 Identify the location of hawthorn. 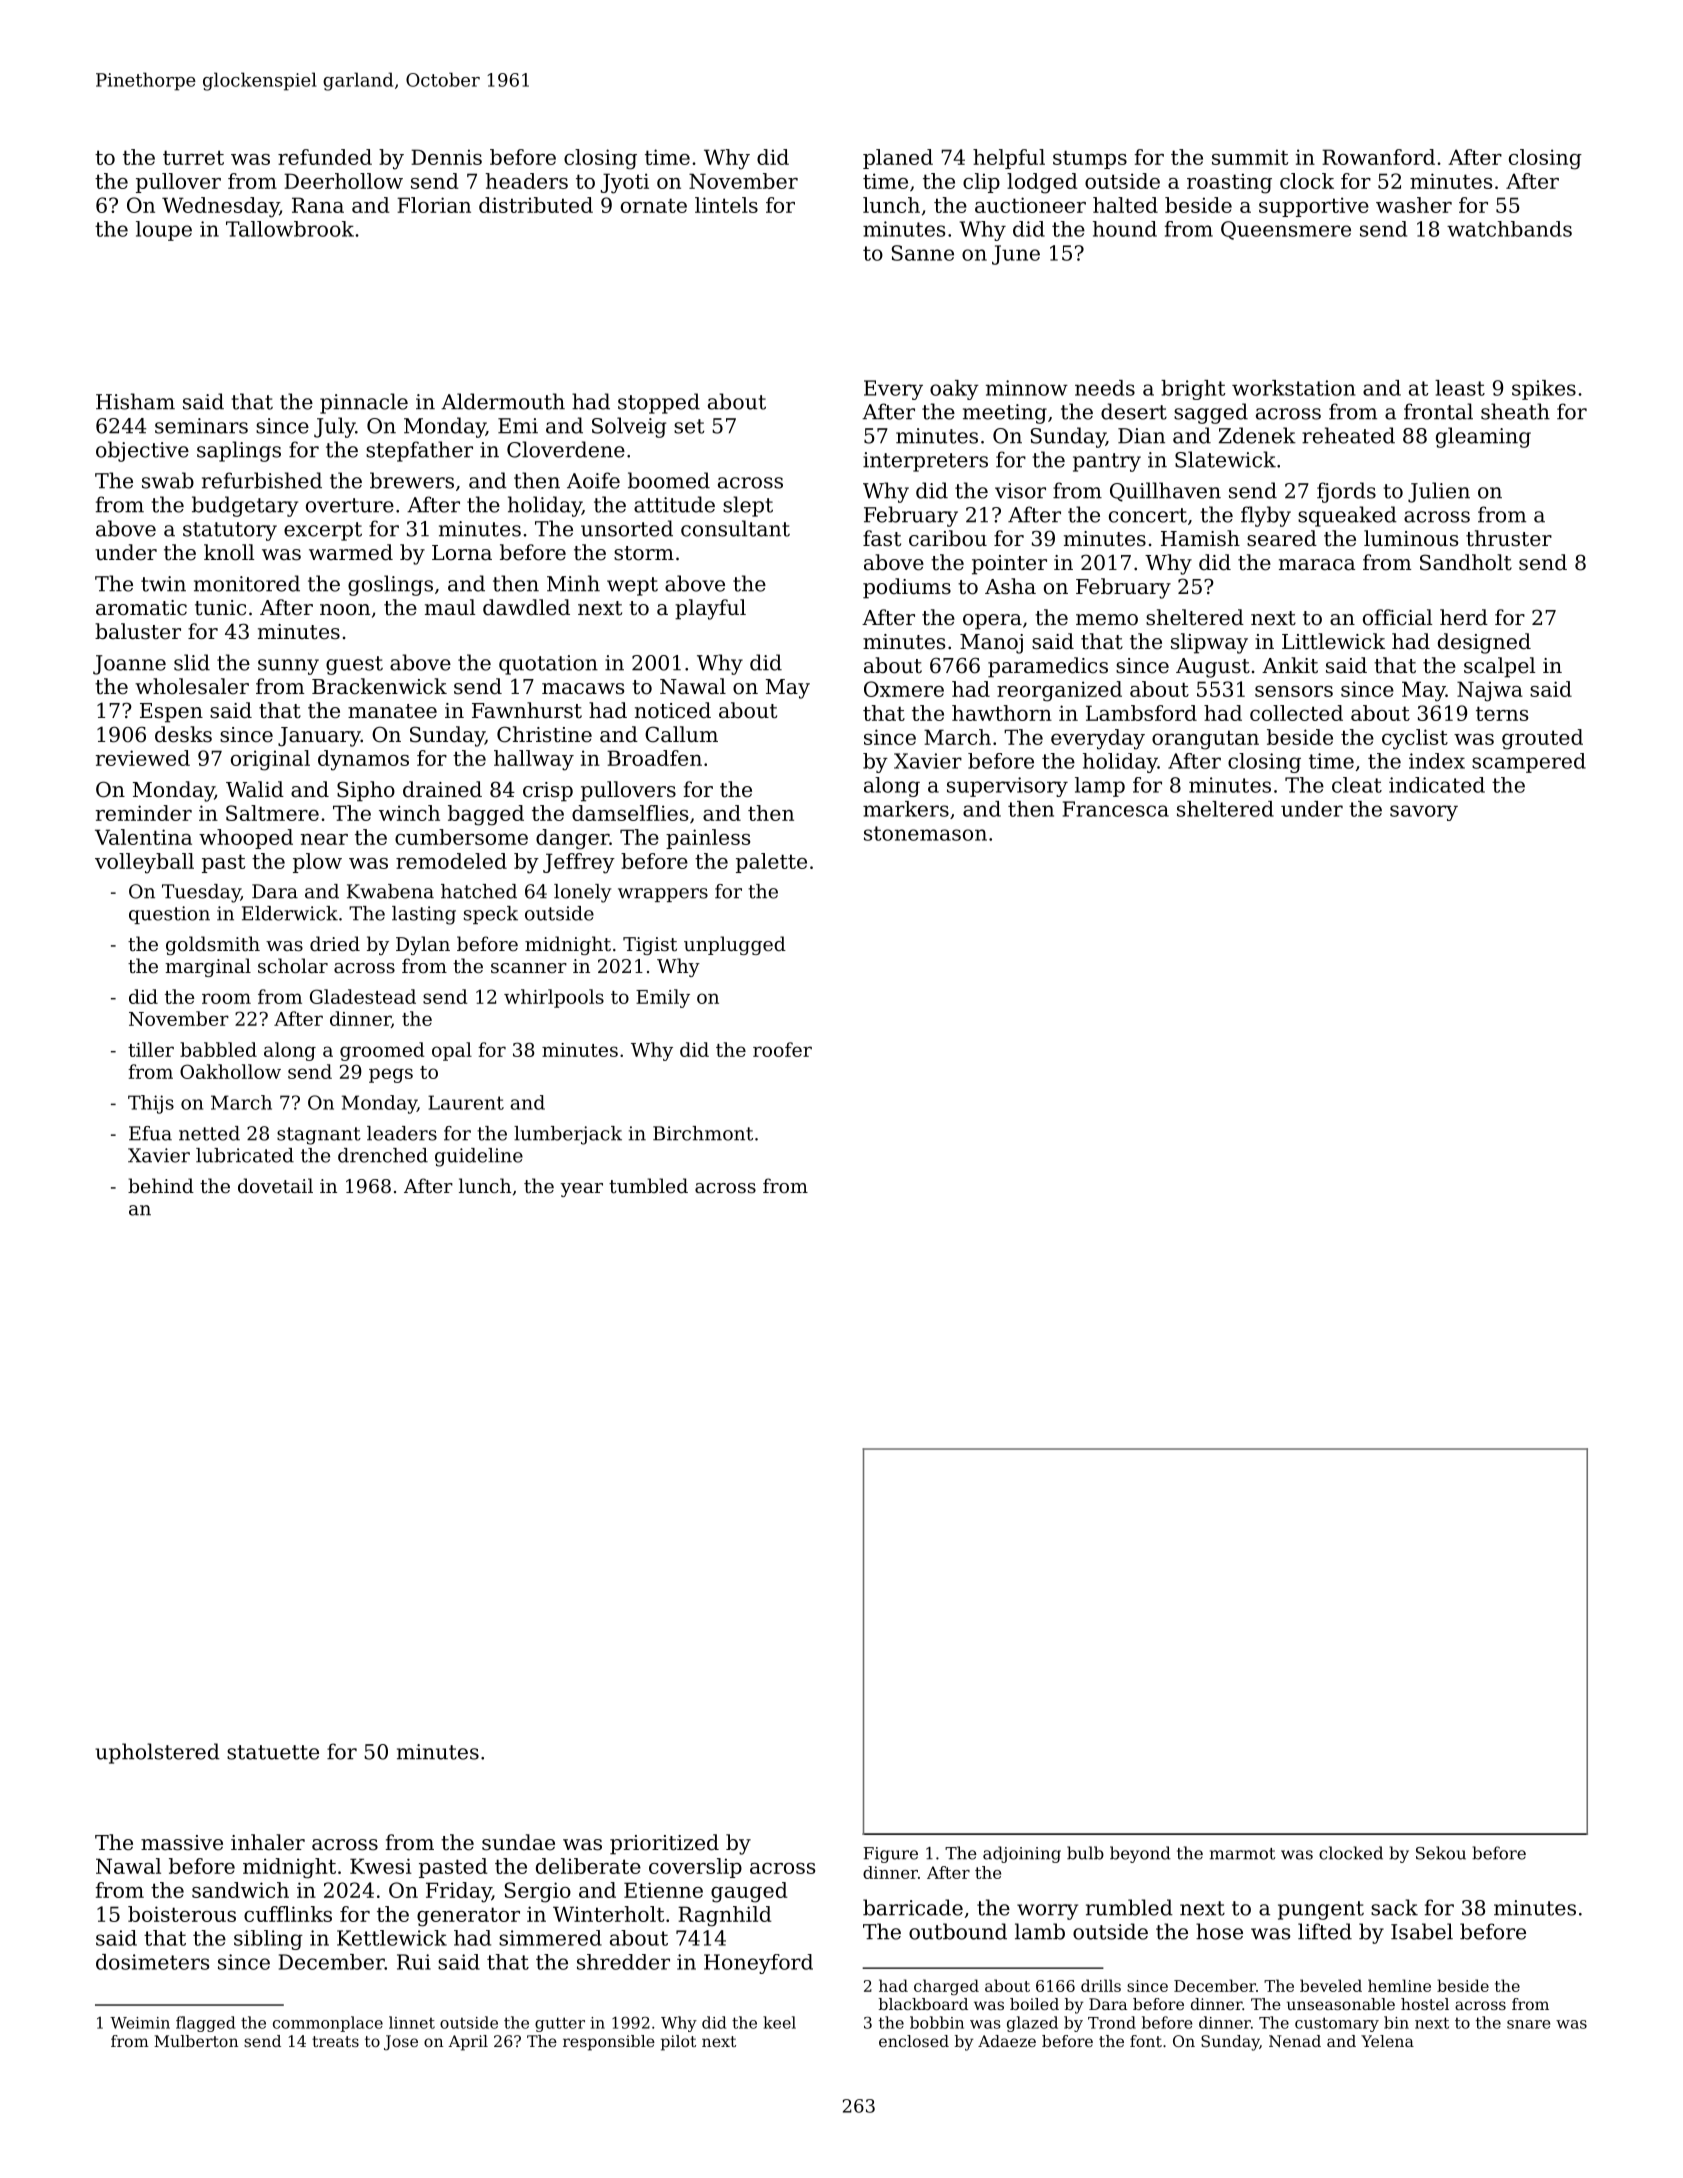
(1002, 713).
